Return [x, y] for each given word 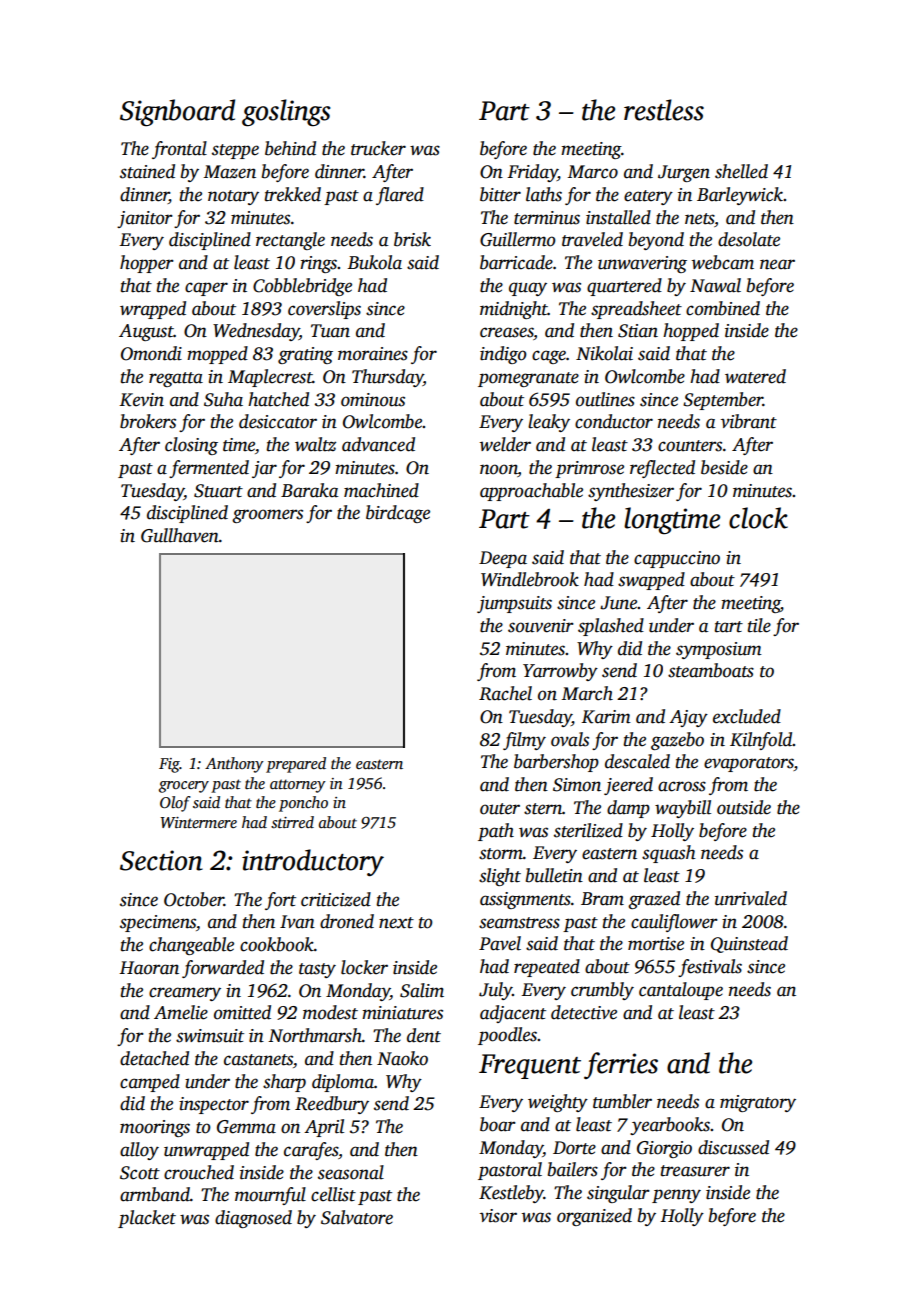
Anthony [234, 765]
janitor [145, 219]
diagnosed [253, 1219]
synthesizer [631, 492]
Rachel [505, 693]
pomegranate [528, 379]
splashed [611, 627]
